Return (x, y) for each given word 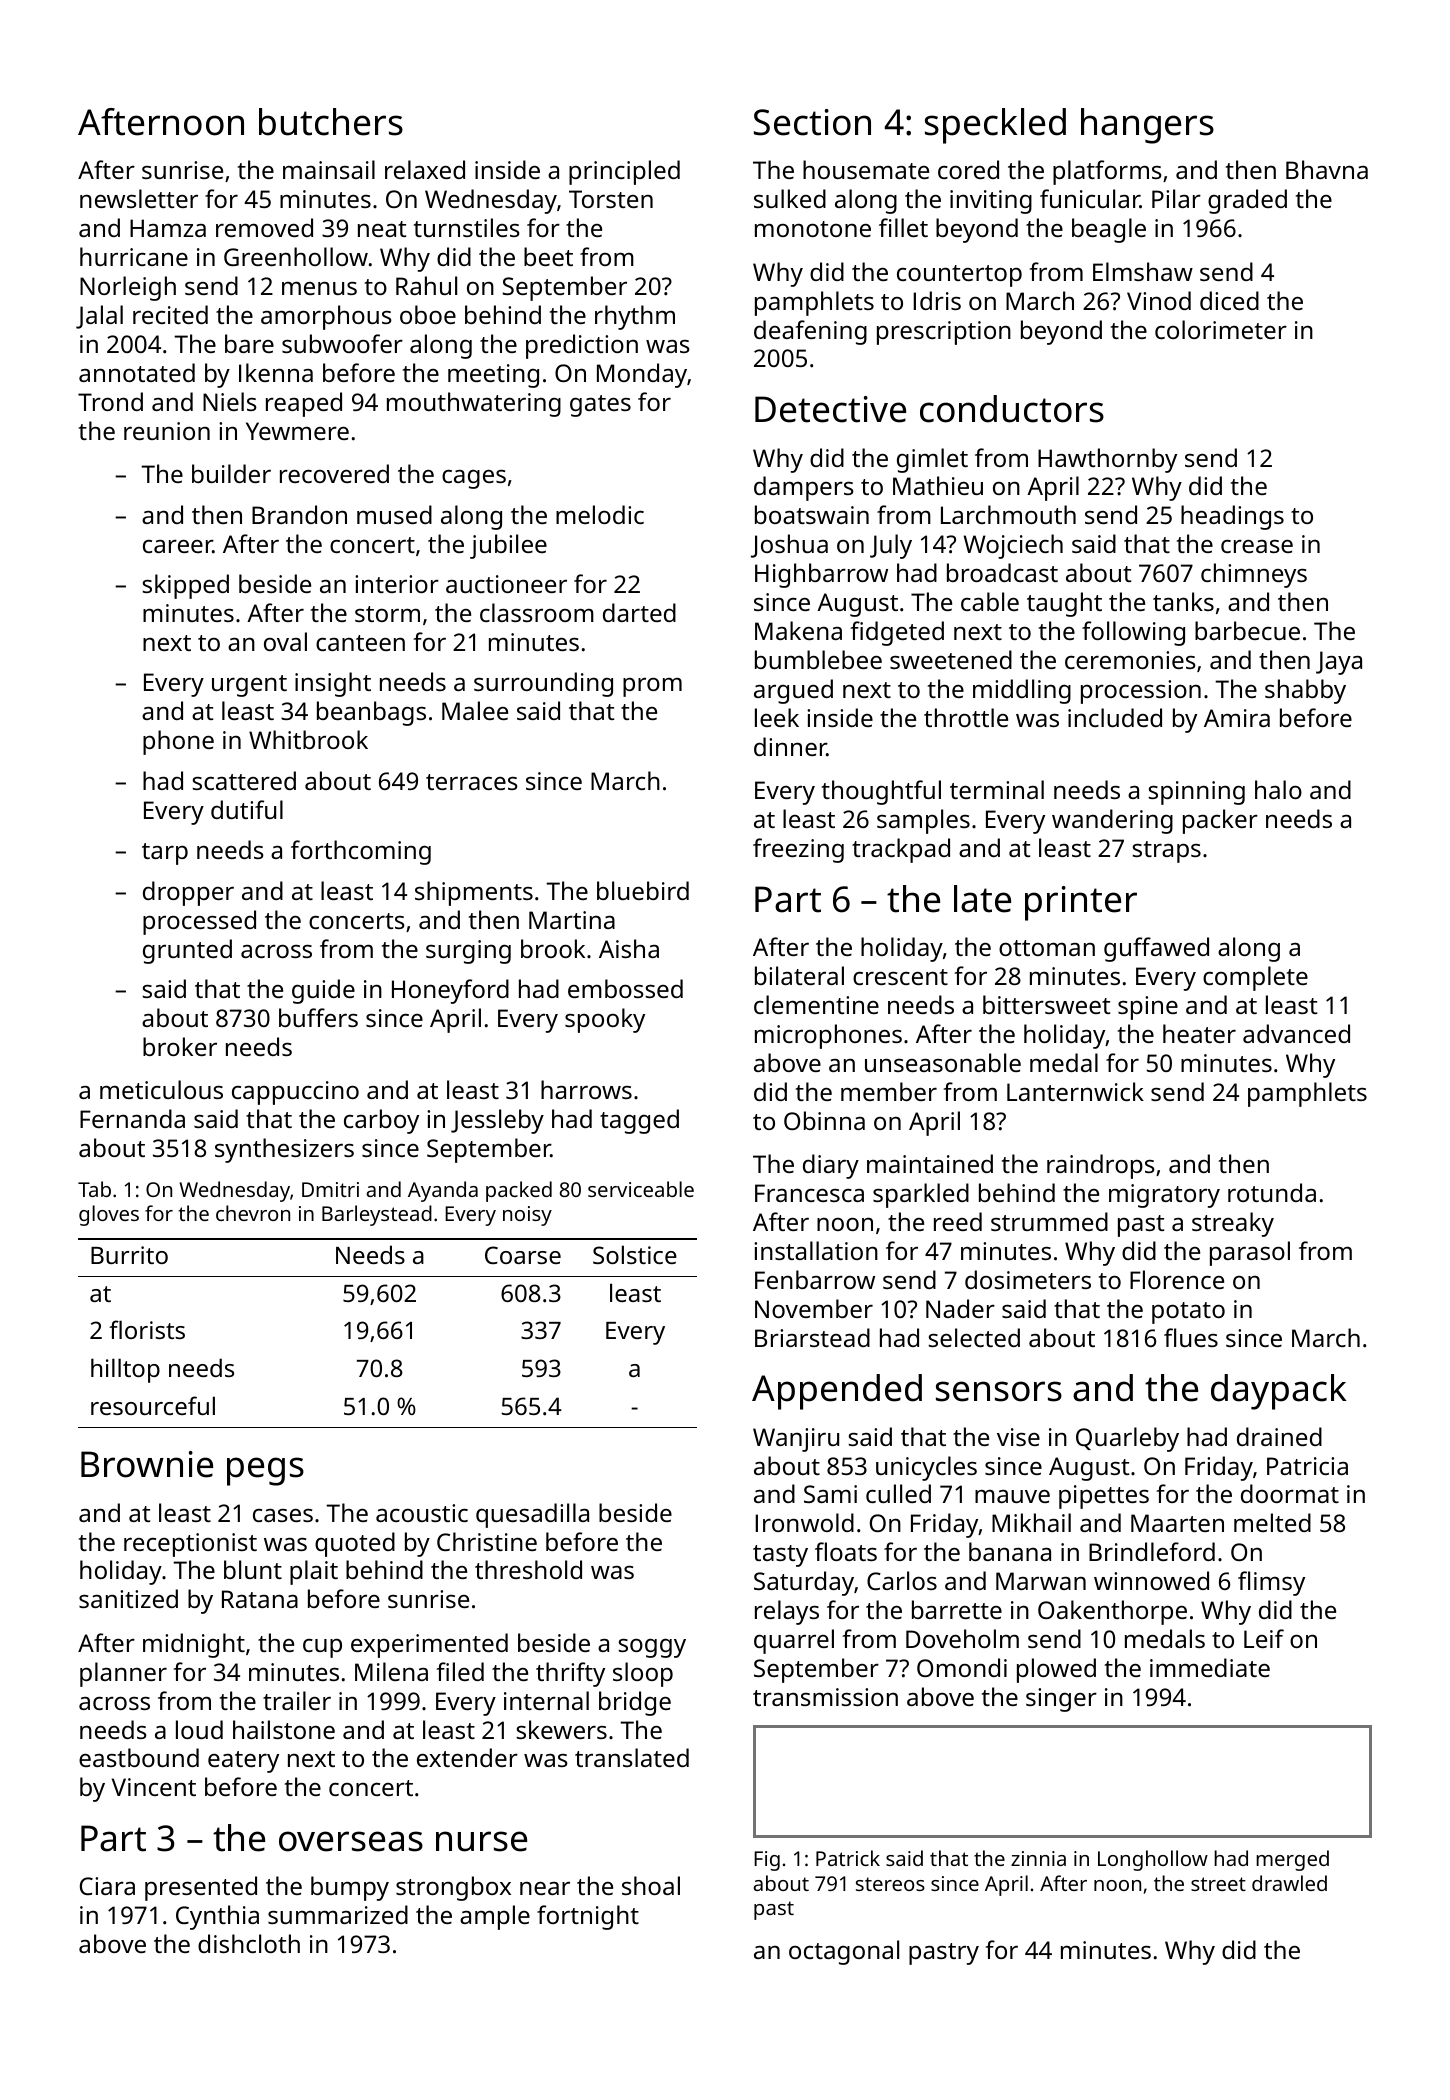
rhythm (635, 317)
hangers (1147, 126)
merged (1292, 1860)
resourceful (153, 1405)
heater (1199, 1033)
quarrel (794, 1641)
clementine (816, 1004)
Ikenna (276, 372)
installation (816, 1250)
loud (199, 1729)
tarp (165, 854)
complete (1255, 978)
